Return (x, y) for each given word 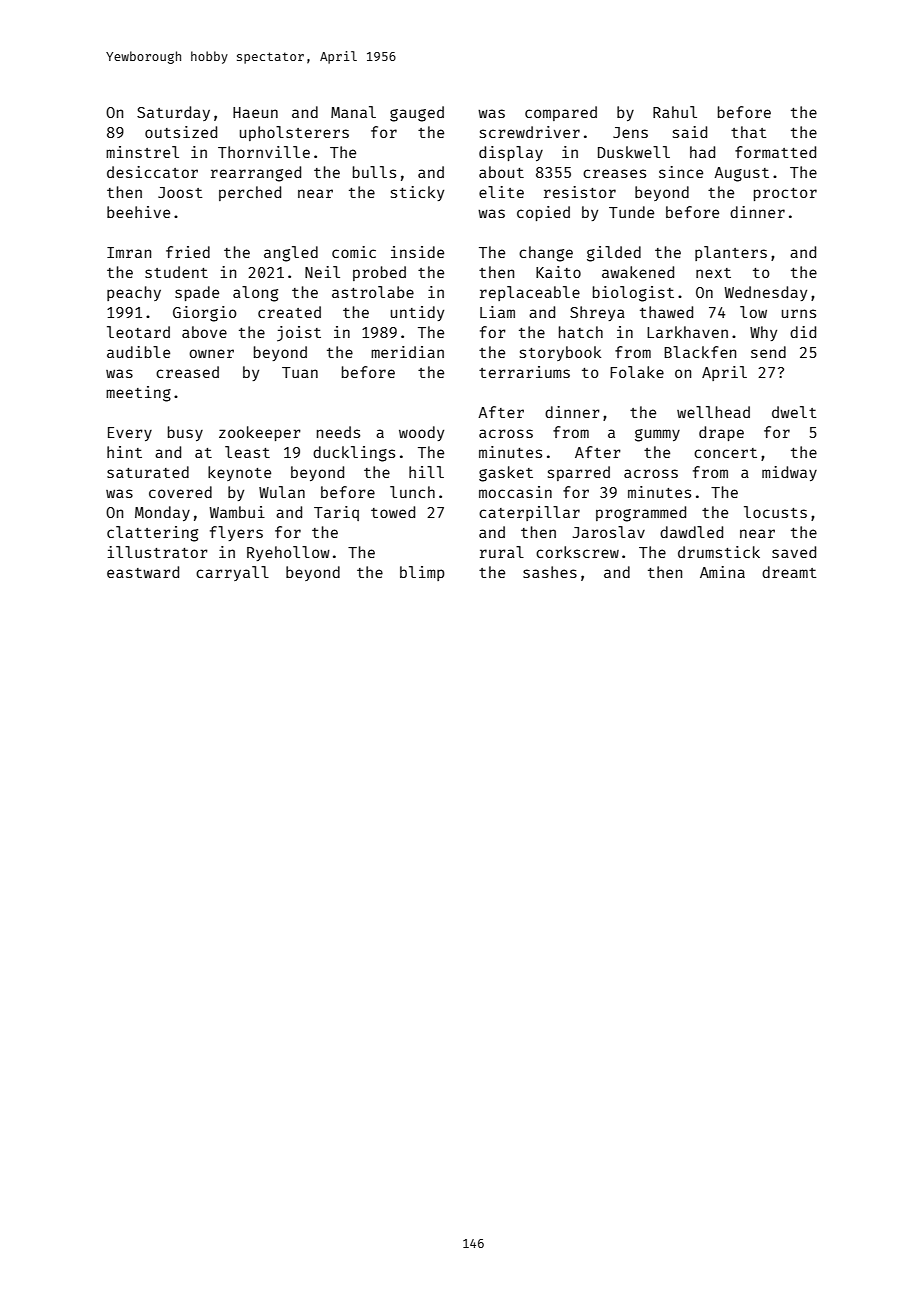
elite (501, 192)
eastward (143, 572)
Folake (637, 372)
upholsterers (294, 133)
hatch (581, 332)
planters (731, 253)
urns (799, 313)
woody (421, 433)
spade (197, 293)
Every (130, 434)
